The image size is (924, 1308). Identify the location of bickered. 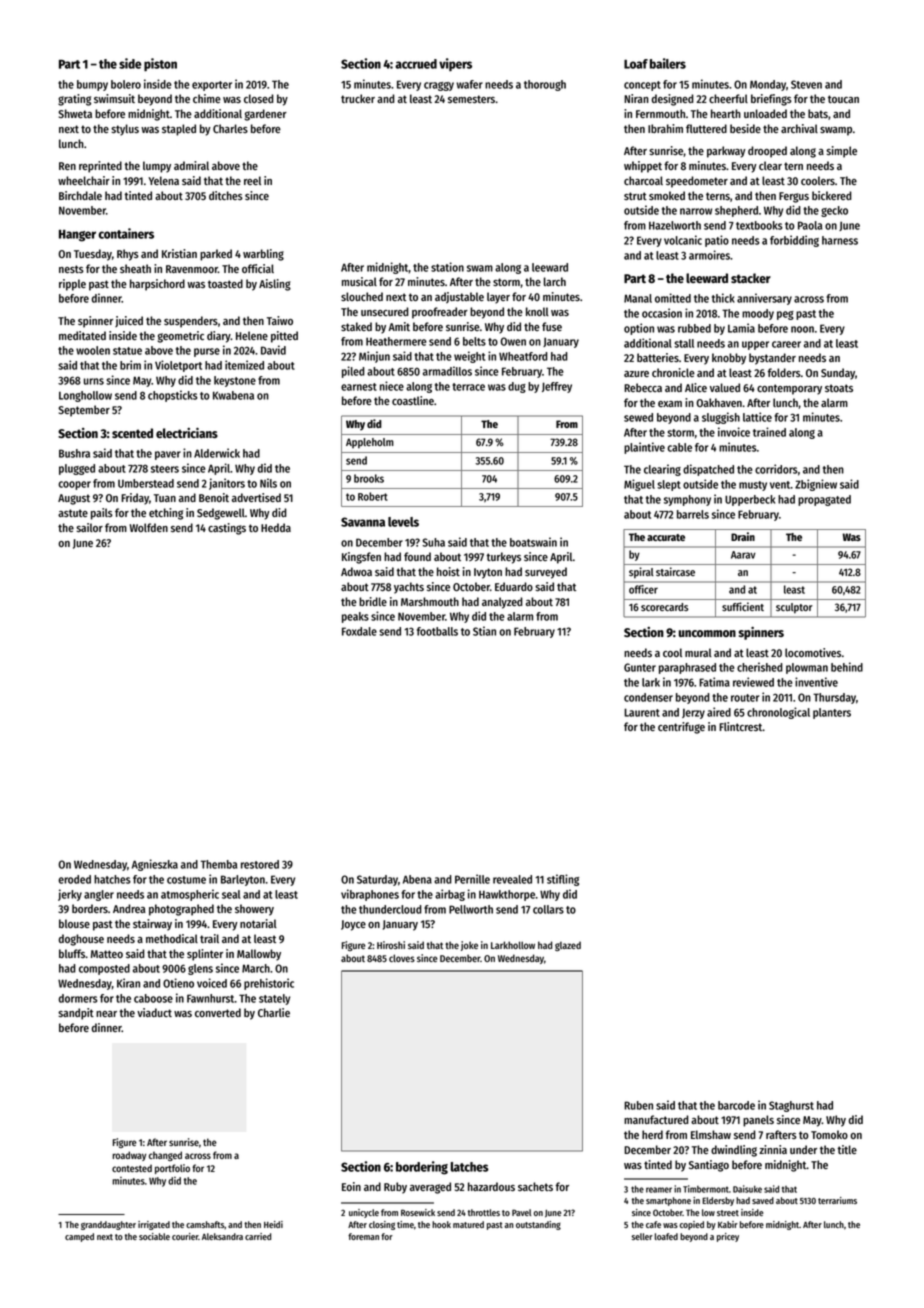
(832, 195).
